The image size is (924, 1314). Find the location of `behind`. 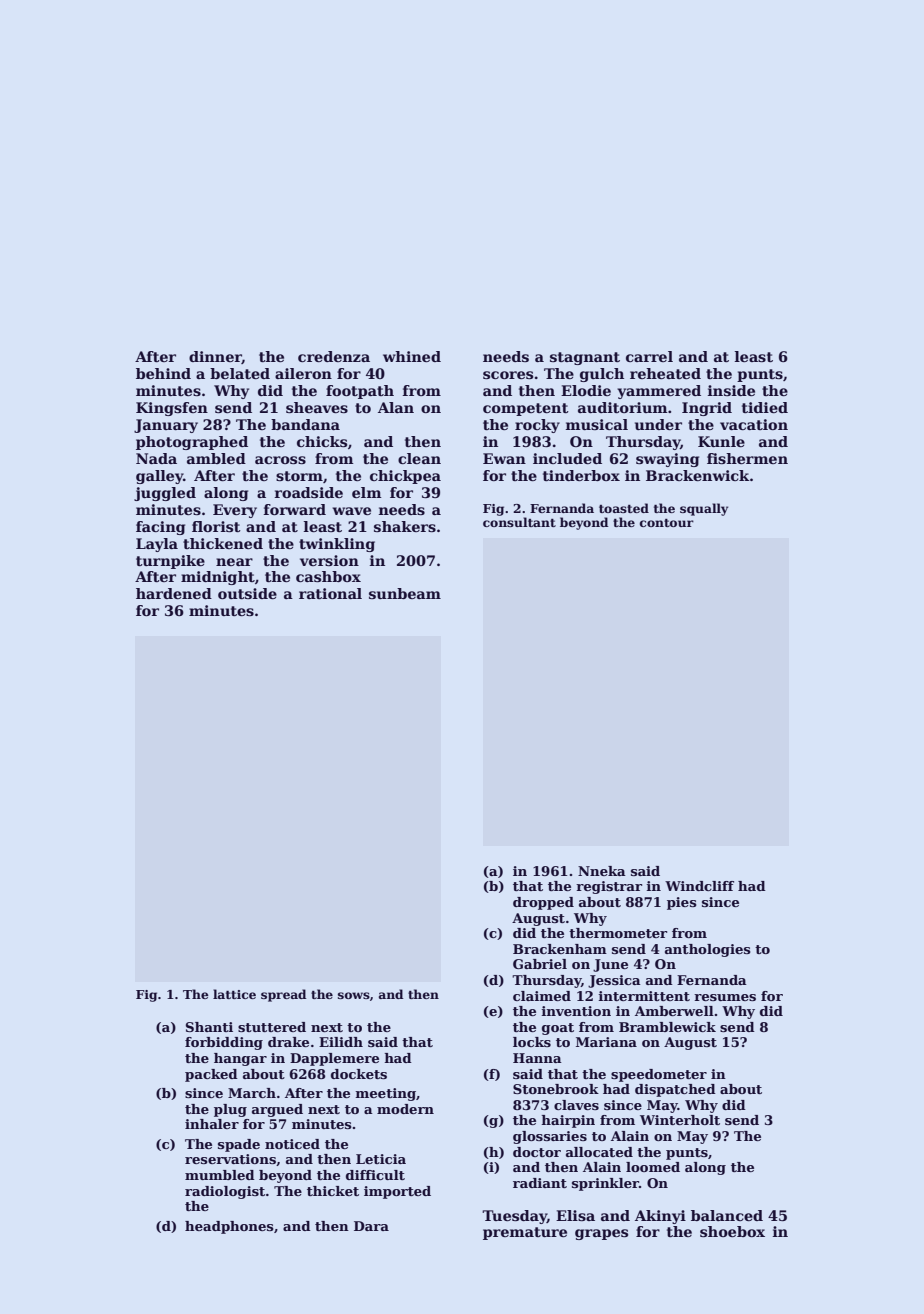

behind is located at coordinates (163, 373).
